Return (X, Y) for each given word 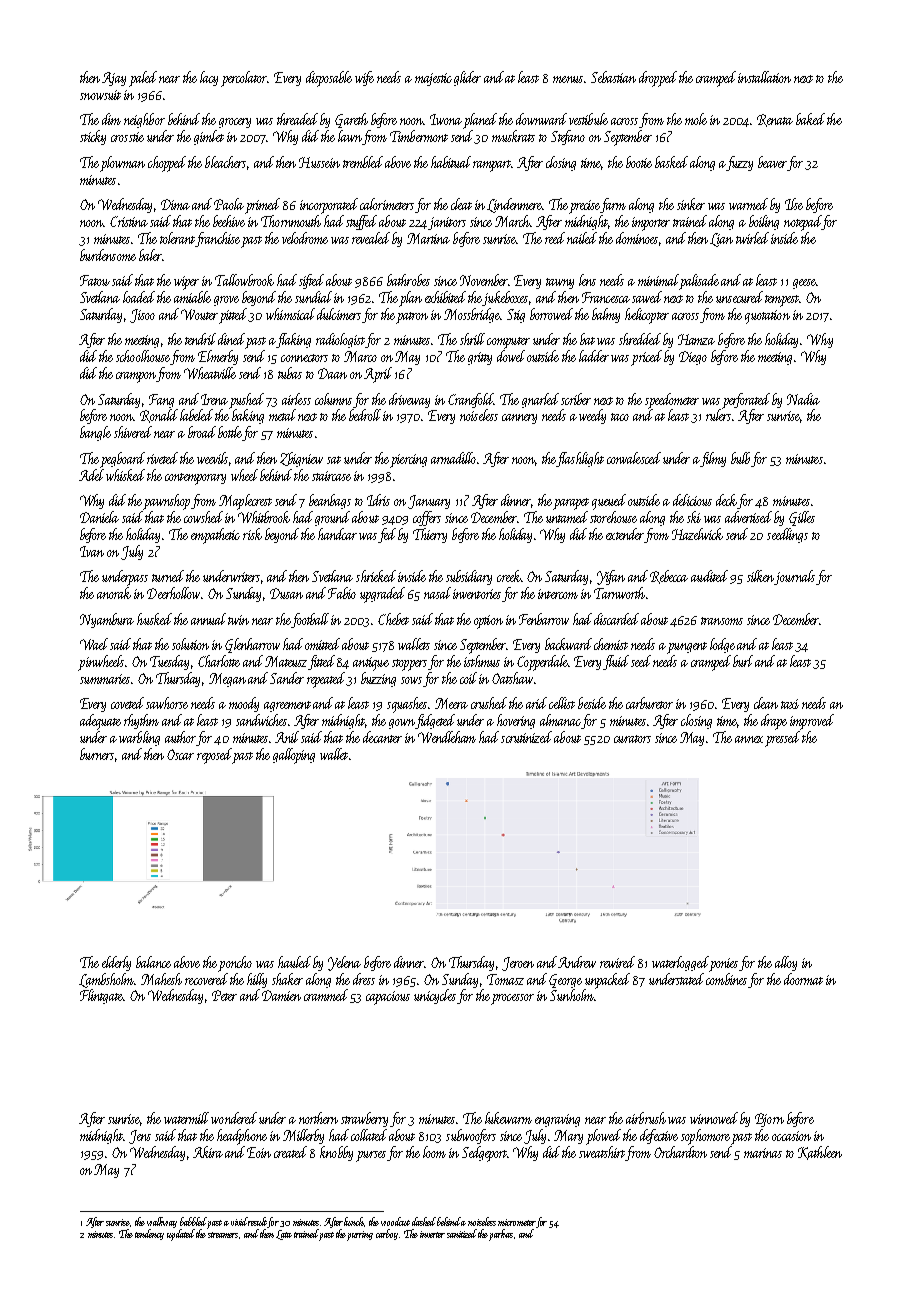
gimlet (209, 137)
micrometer (517, 1222)
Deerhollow (173, 593)
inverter (432, 1234)
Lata (284, 1235)
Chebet (393, 619)
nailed (582, 238)
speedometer (672, 401)
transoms (722, 621)
